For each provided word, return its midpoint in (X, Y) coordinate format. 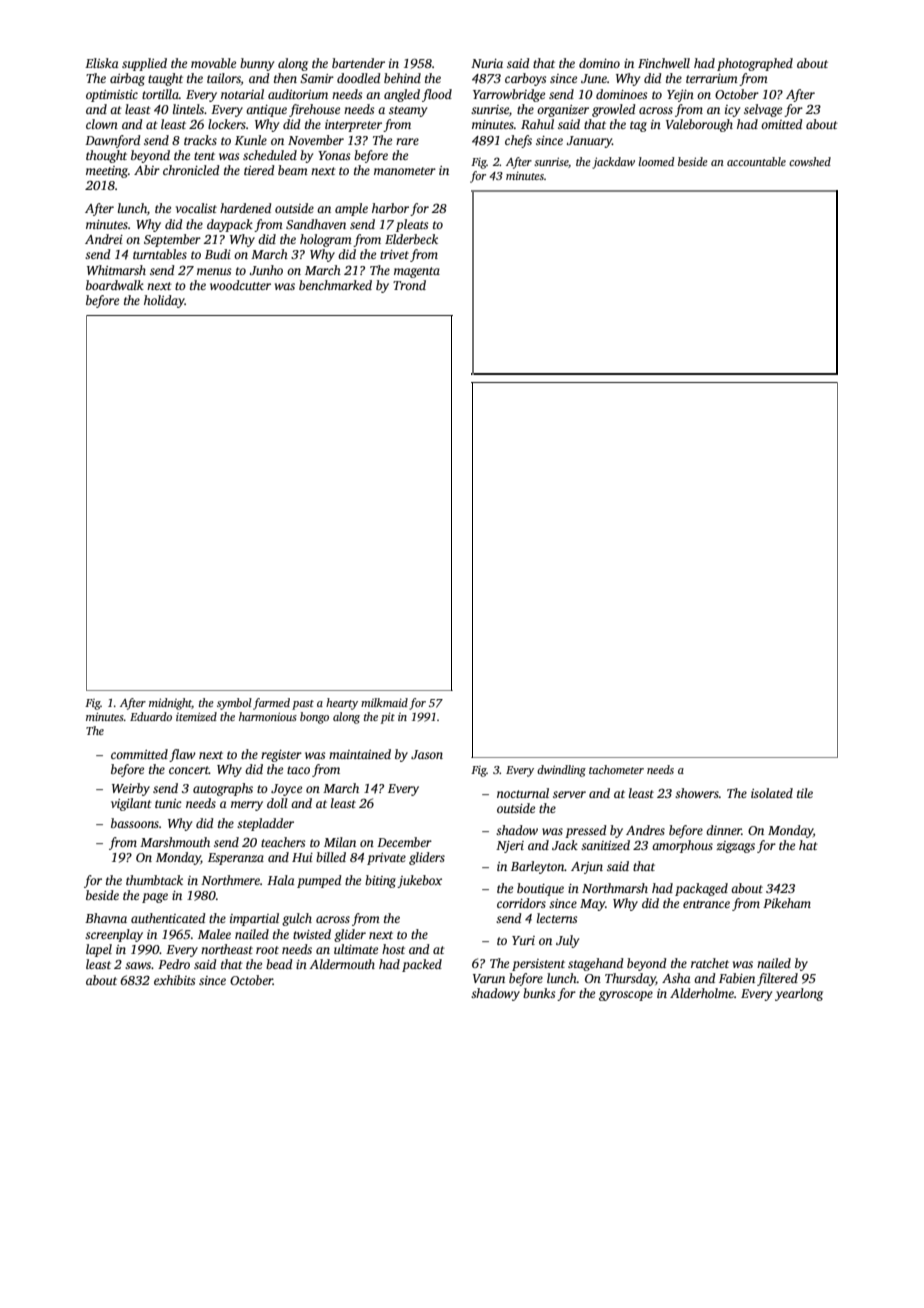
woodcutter (240, 285)
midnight (170, 704)
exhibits (174, 980)
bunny (257, 64)
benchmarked (335, 285)
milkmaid (384, 702)
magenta (417, 272)
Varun (489, 978)
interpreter (353, 126)
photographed (755, 64)
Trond (409, 285)
